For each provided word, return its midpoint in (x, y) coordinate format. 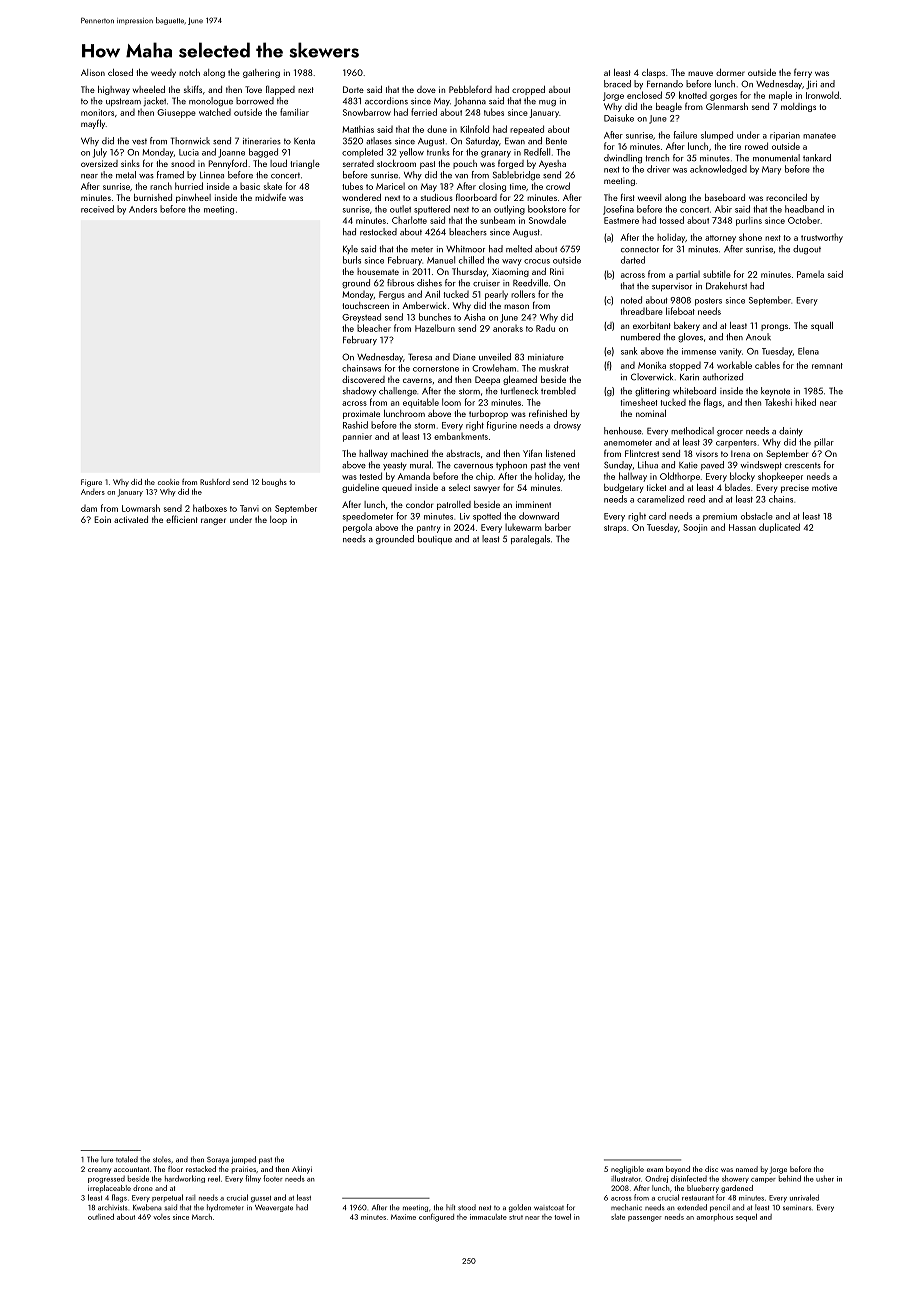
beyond (678, 1170)
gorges (723, 97)
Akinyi (302, 1170)
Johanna (470, 101)
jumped (243, 1160)
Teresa (420, 357)
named (747, 1169)
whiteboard (694, 391)
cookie (168, 482)
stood (467, 1207)
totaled (127, 1159)
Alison (93, 72)
